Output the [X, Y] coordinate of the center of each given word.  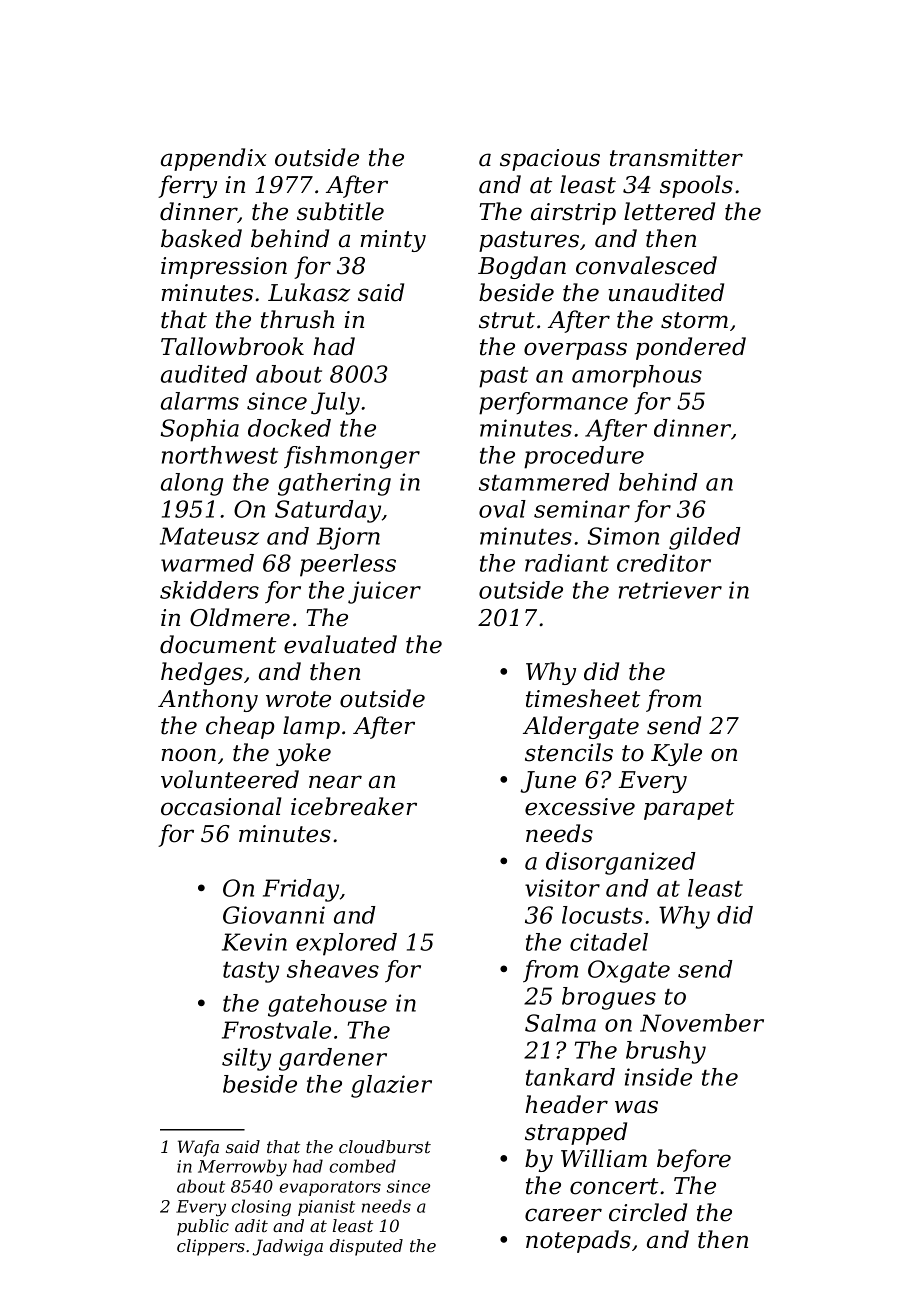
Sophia [200, 430]
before [694, 1160]
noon [188, 755]
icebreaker [354, 806]
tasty [251, 972]
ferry [187, 186]
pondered [691, 348]
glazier [391, 1086]
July [335, 403]
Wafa [198, 1148]
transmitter [676, 158]
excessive [580, 807]
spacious [550, 160]
